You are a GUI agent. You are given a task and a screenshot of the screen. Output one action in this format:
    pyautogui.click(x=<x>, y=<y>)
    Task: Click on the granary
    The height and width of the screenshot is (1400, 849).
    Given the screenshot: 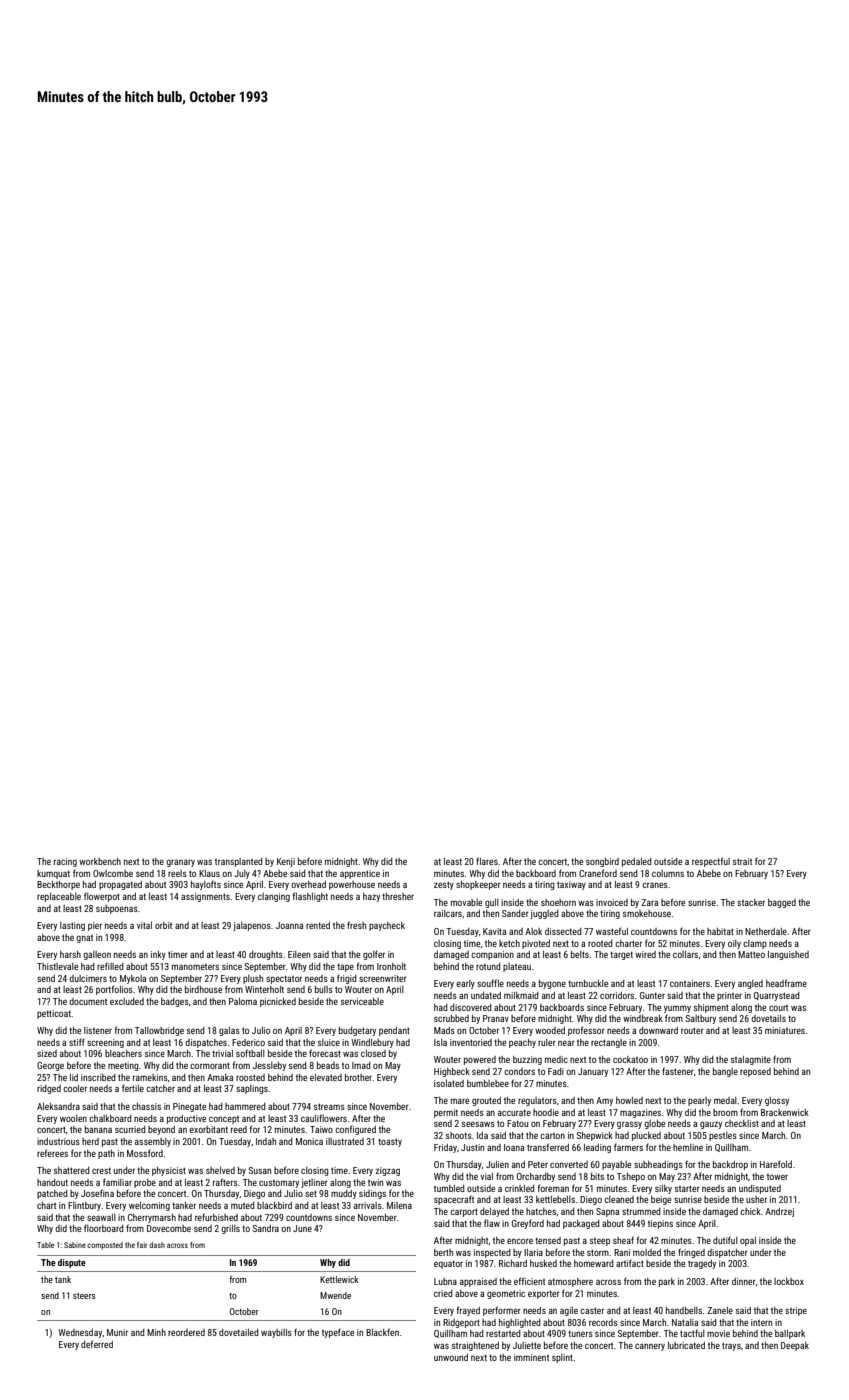 What is the action you would take?
    pyautogui.click(x=180, y=863)
